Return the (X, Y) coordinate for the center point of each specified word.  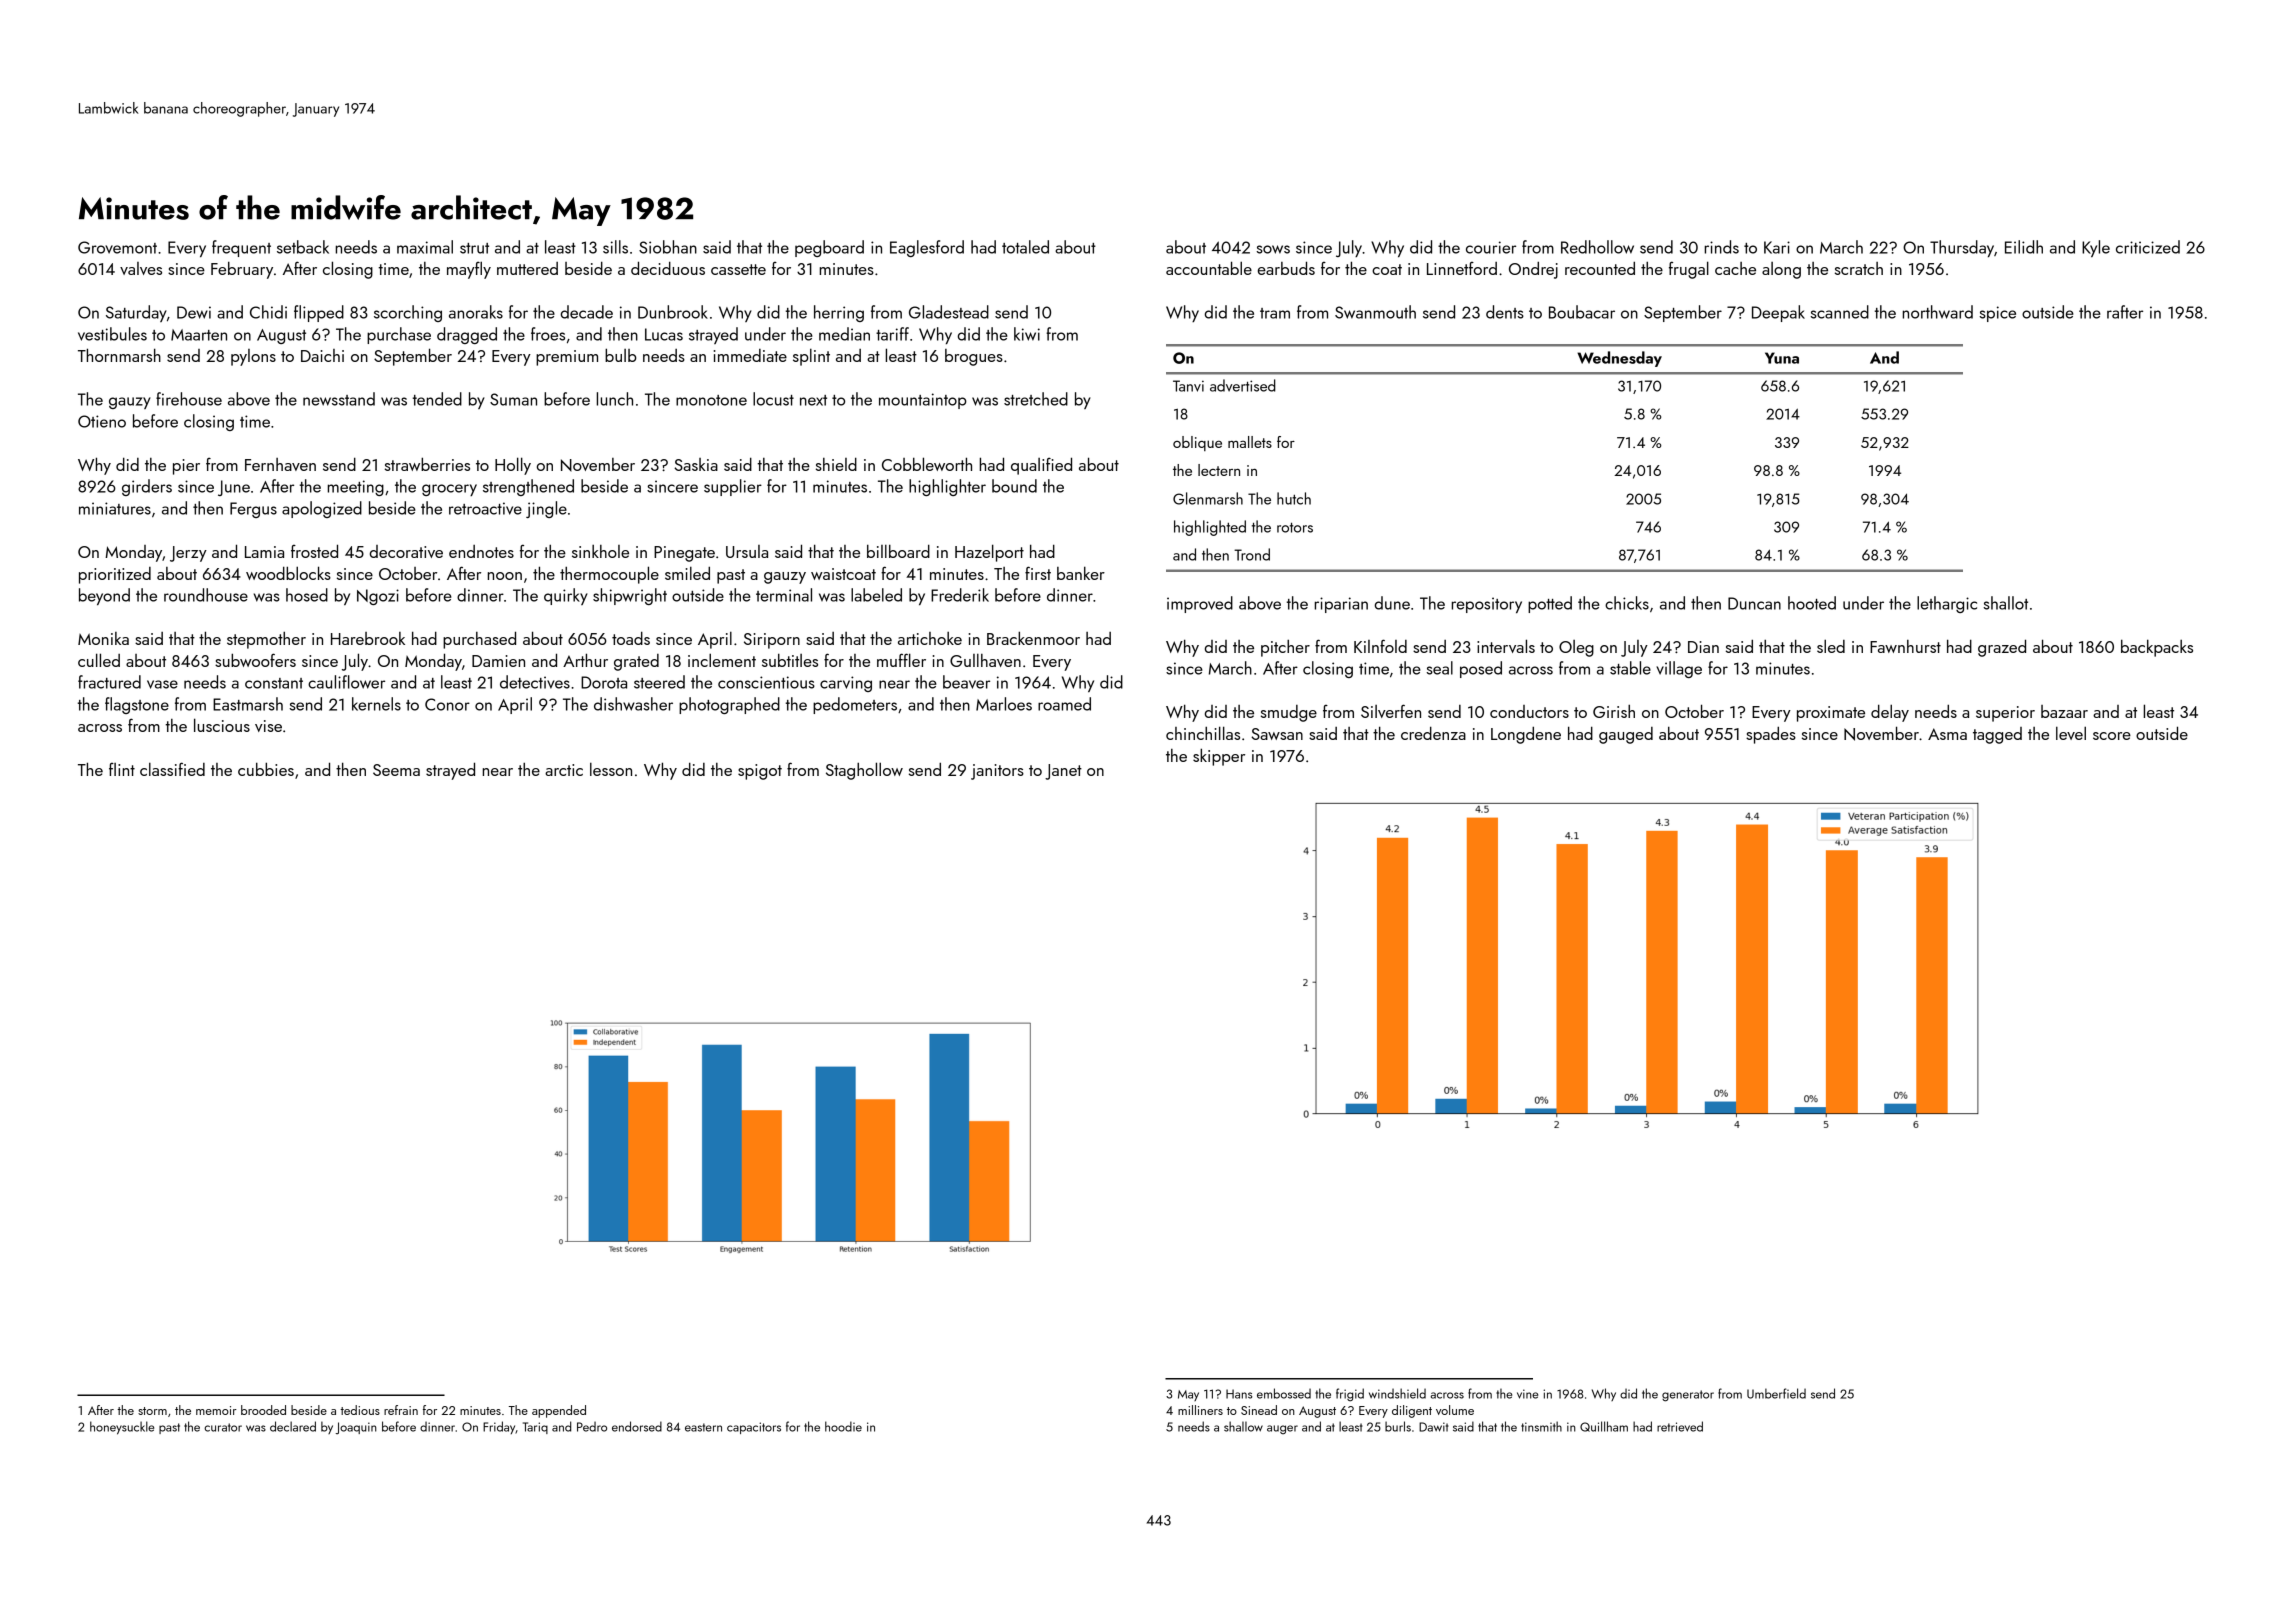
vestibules (112, 334)
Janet (1063, 772)
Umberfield (1776, 1393)
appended (559, 1411)
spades (1771, 735)
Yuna (1782, 358)
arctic (564, 770)
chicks (1627, 603)
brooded (263, 1410)
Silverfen (1391, 711)
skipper (1219, 757)
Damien (498, 661)
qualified (1041, 466)
